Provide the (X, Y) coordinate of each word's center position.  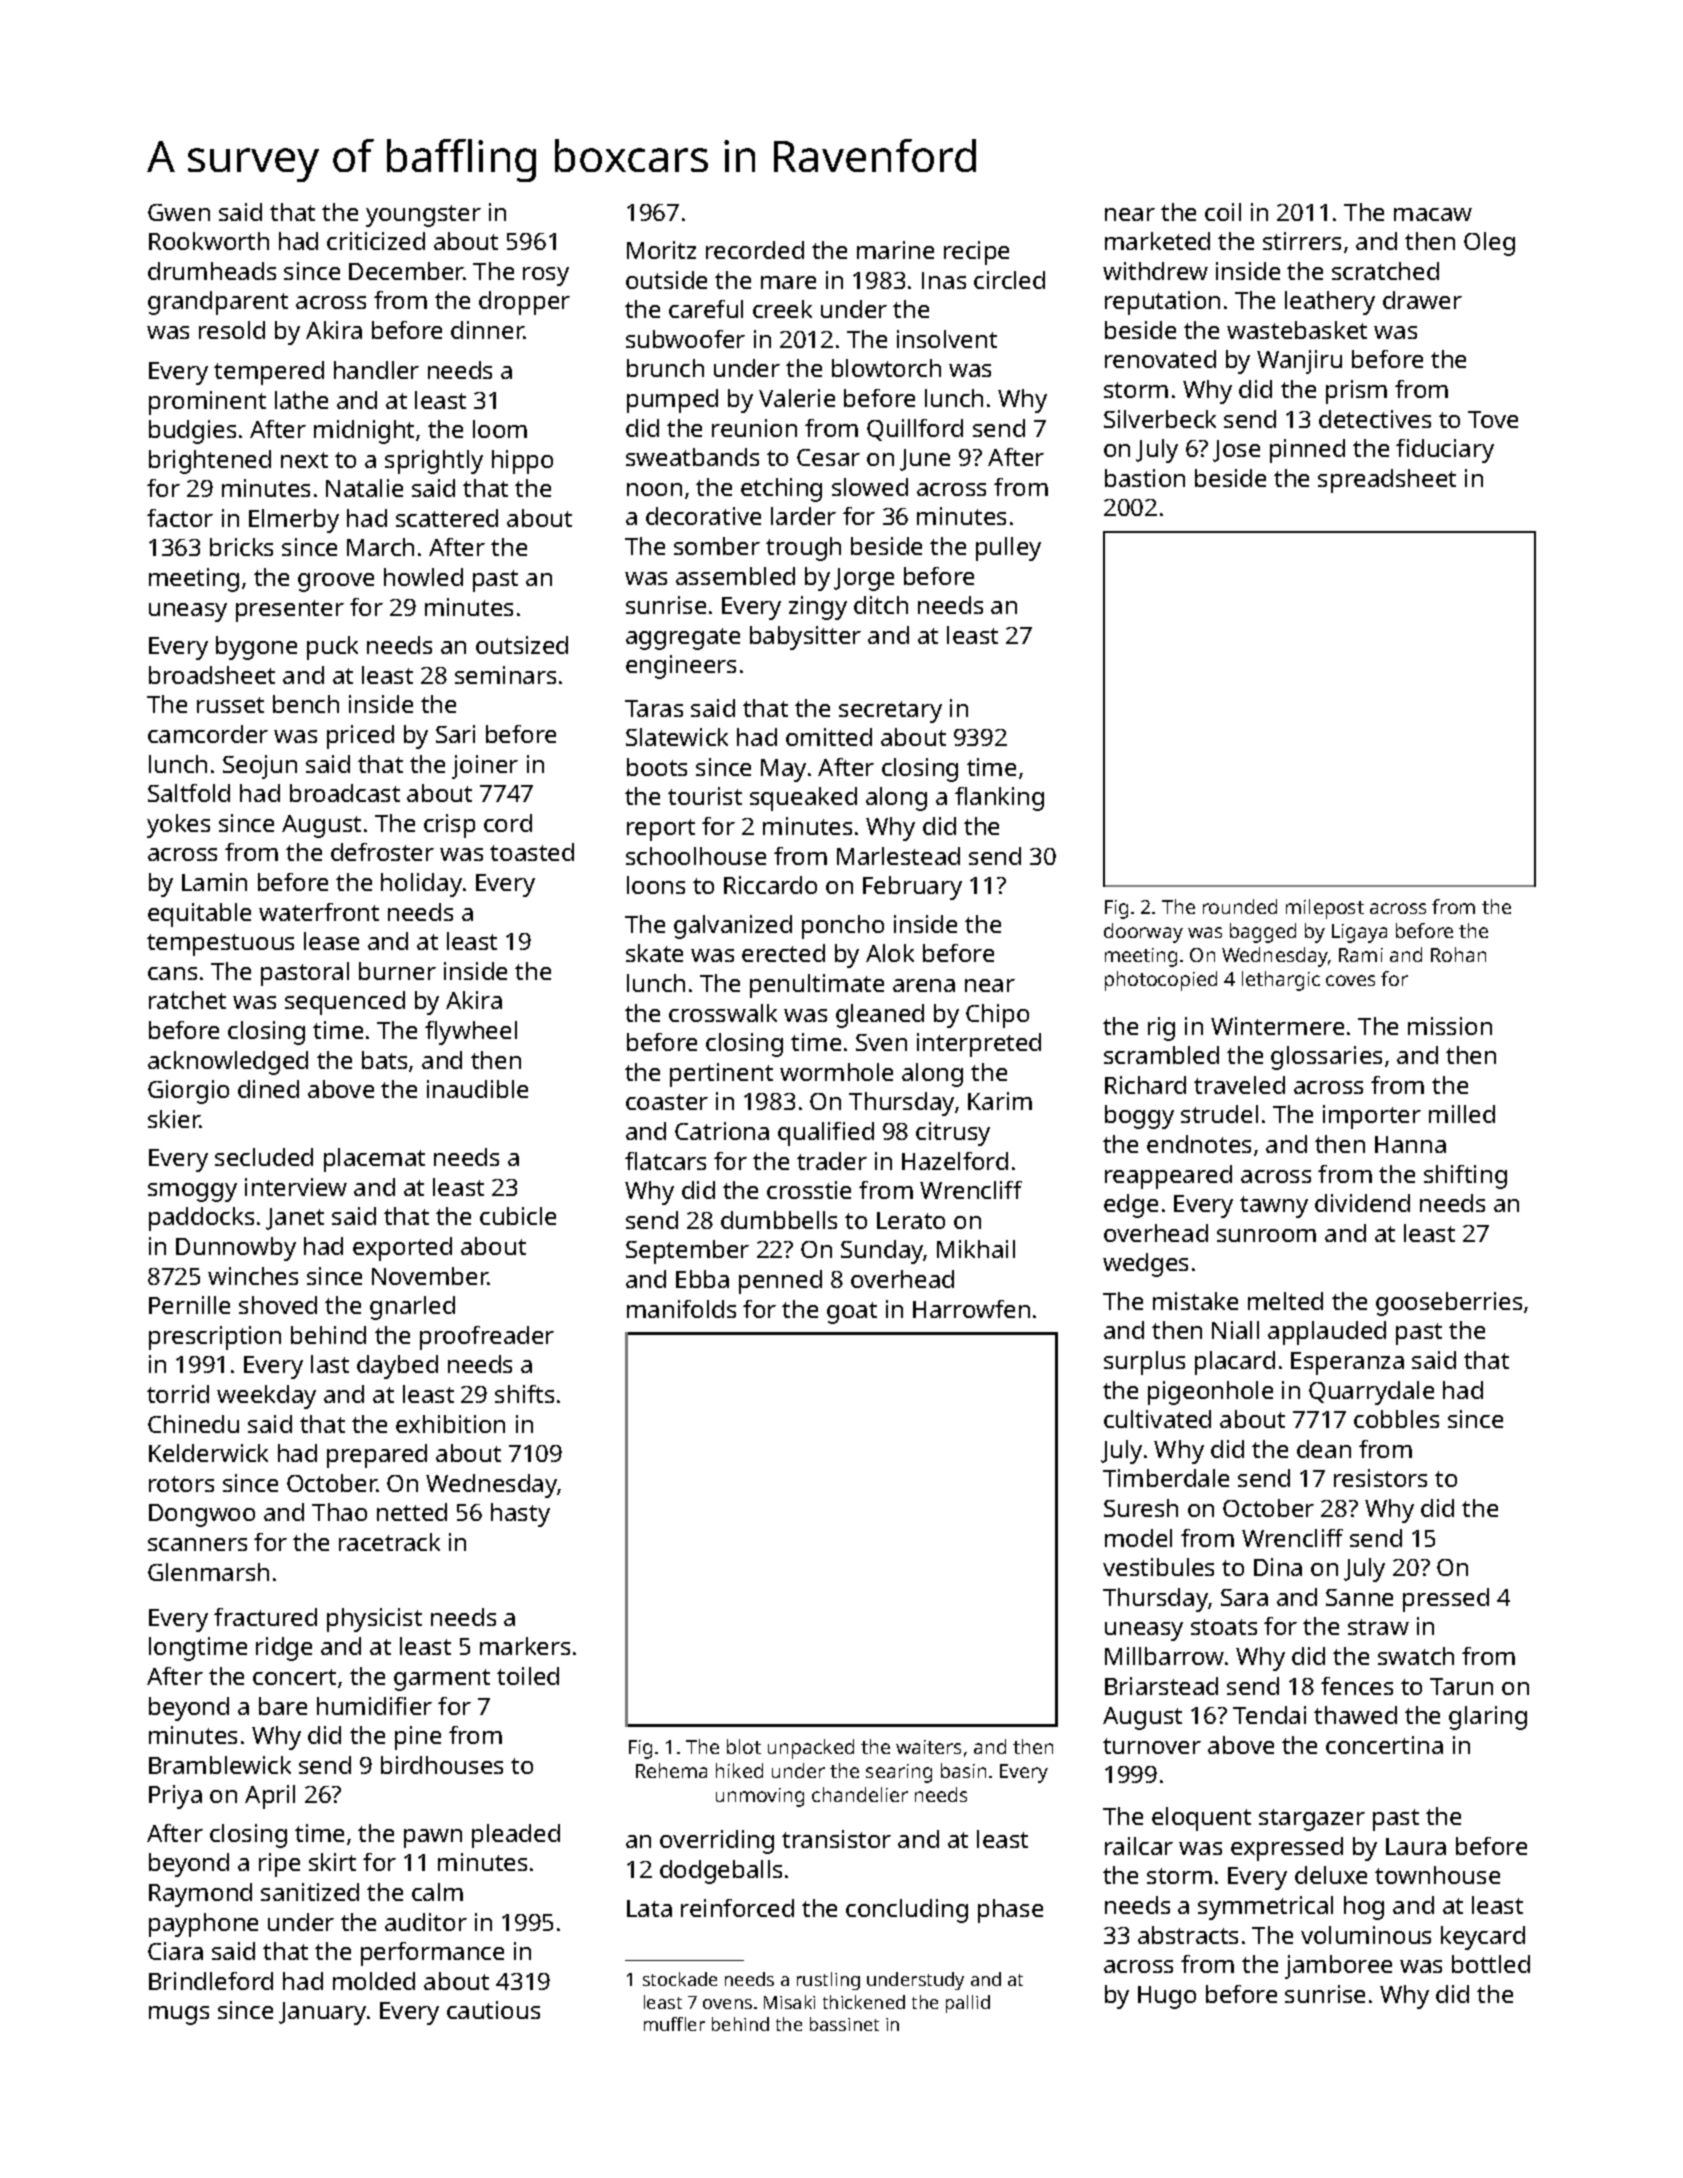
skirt (332, 1862)
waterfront (319, 912)
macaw (1433, 214)
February (912, 888)
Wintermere (1277, 1026)
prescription (215, 1338)
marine (895, 250)
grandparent (218, 303)
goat (852, 1313)
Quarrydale (1371, 1393)
